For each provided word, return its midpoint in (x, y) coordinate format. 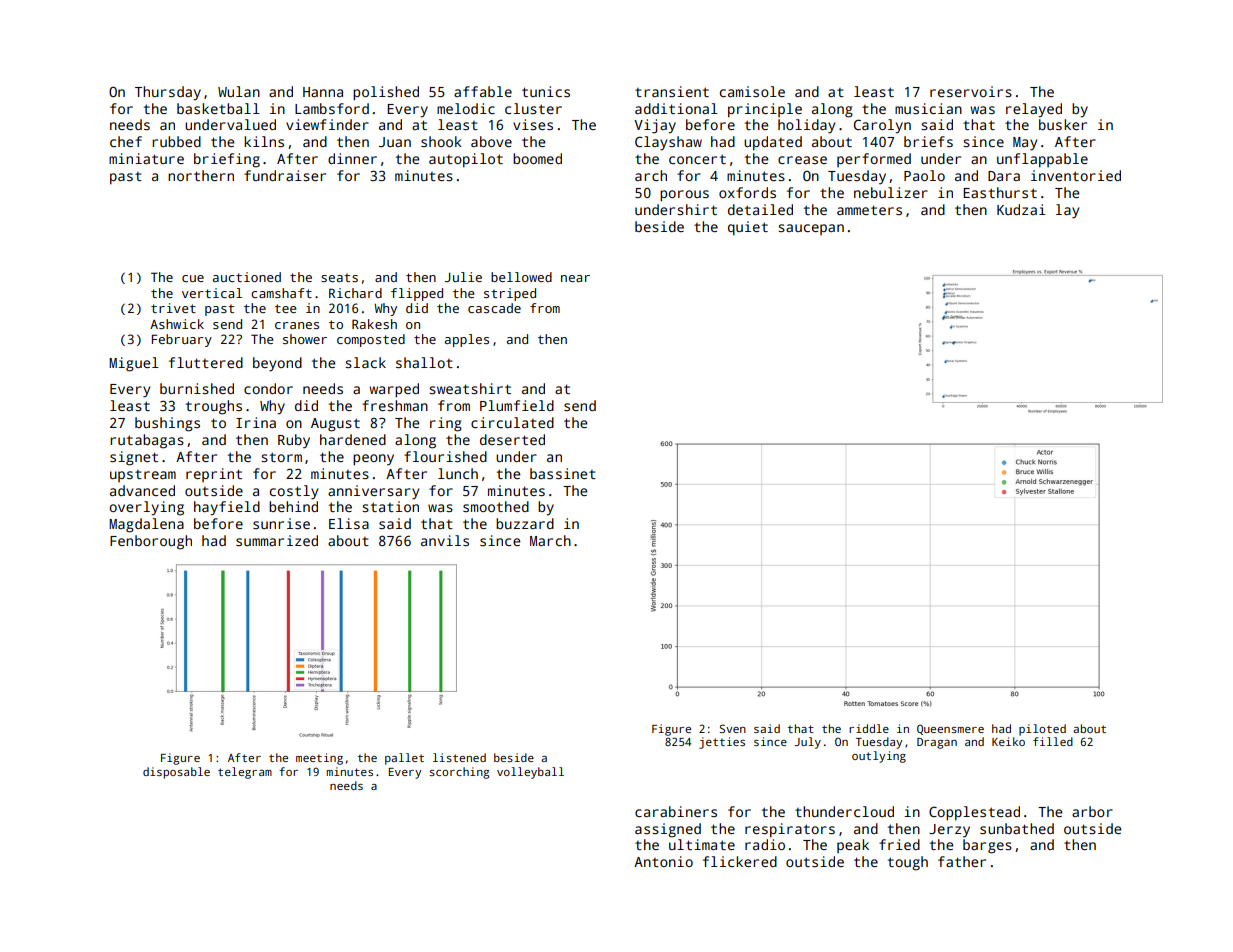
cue (193, 278)
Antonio (663, 861)
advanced (142, 490)
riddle (869, 728)
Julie (463, 277)
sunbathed (1017, 828)
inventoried (1076, 175)
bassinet (563, 473)
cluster (533, 108)
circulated (512, 422)
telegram (245, 773)
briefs (928, 141)
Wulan (239, 91)
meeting (319, 759)
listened (459, 757)
